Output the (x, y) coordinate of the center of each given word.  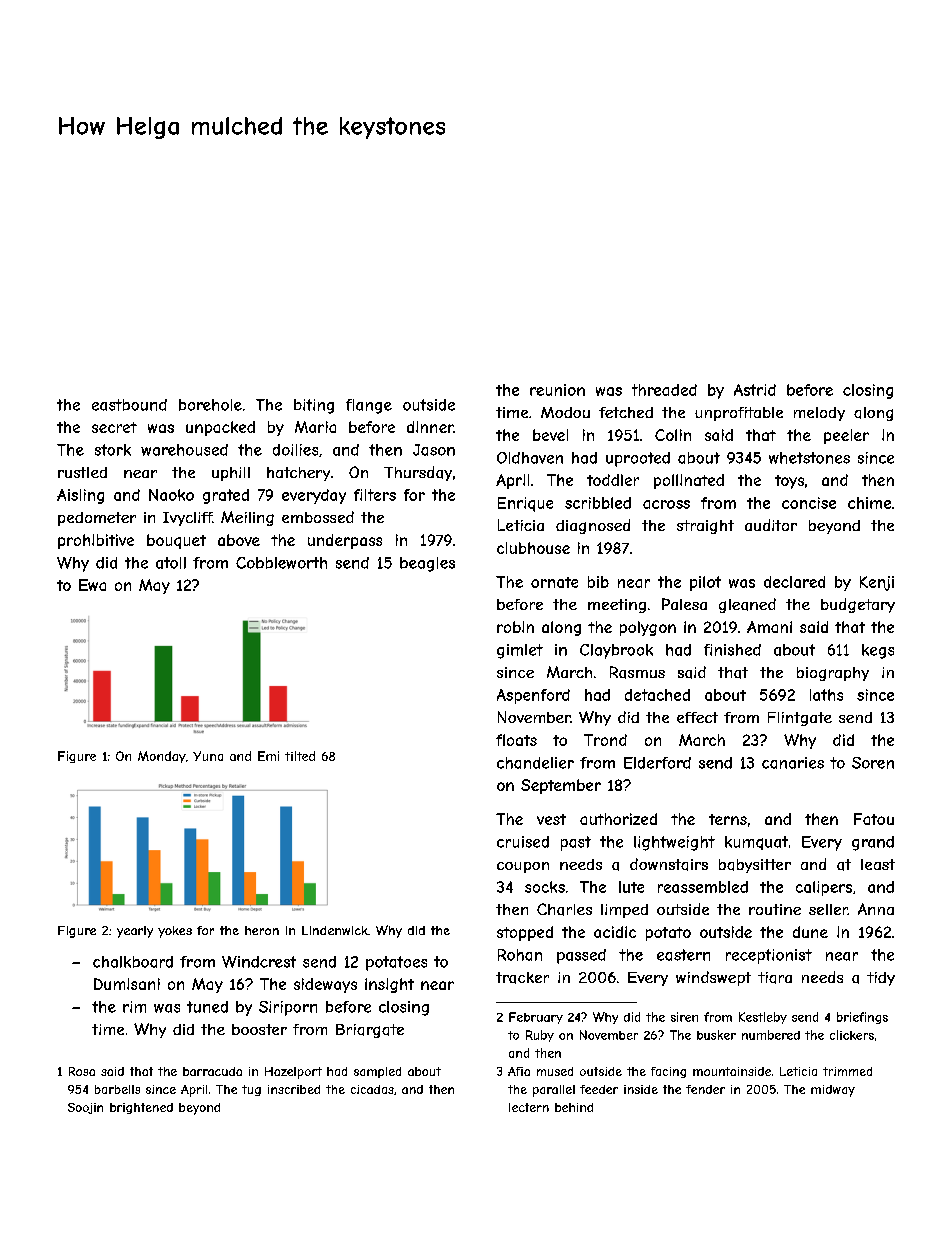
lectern (529, 1107)
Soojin (85, 1108)
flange (369, 406)
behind (574, 1107)
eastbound (129, 405)
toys (789, 482)
